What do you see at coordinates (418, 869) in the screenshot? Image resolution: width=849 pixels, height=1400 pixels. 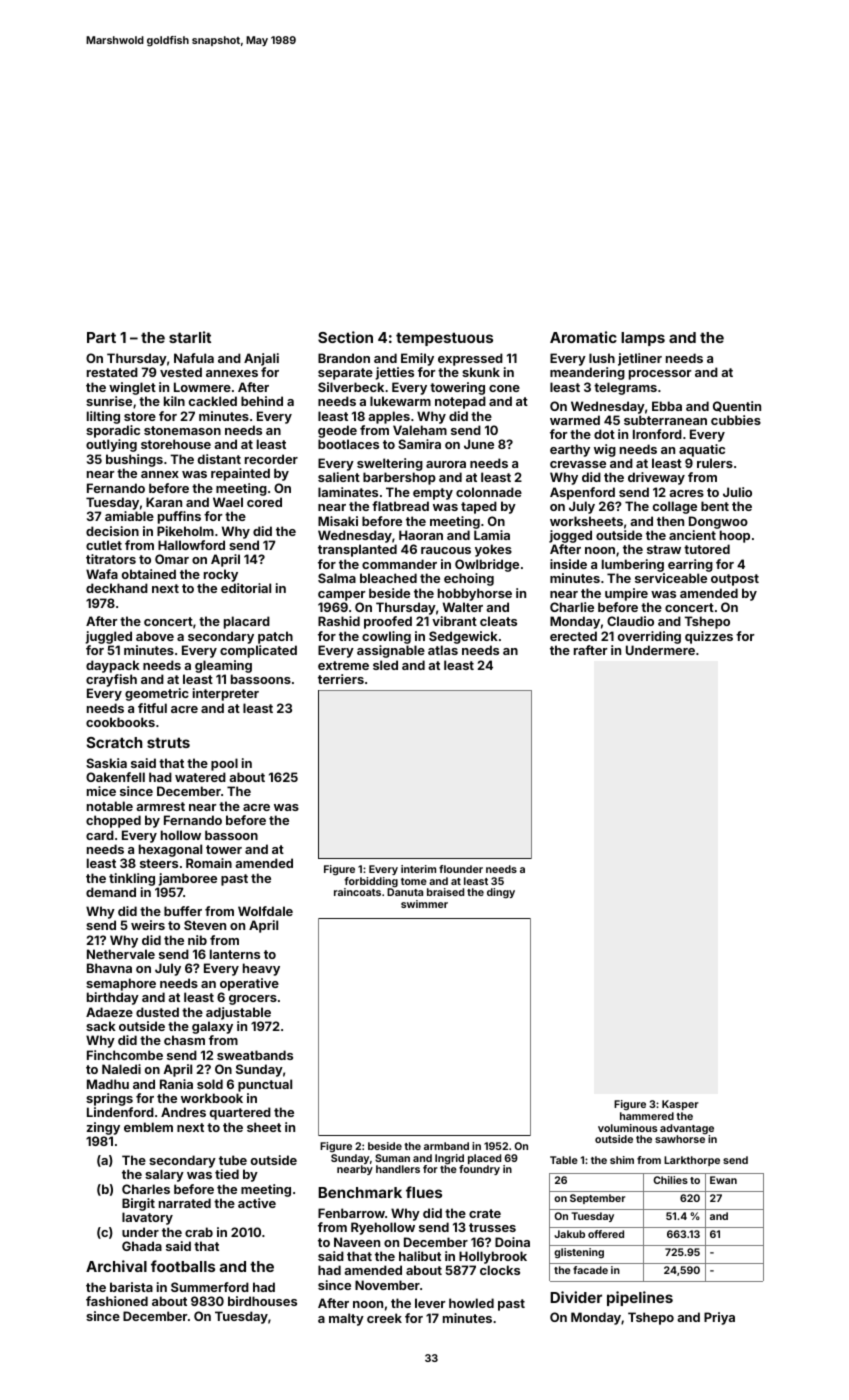 I see `interim` at bounding box center [418, 869].
